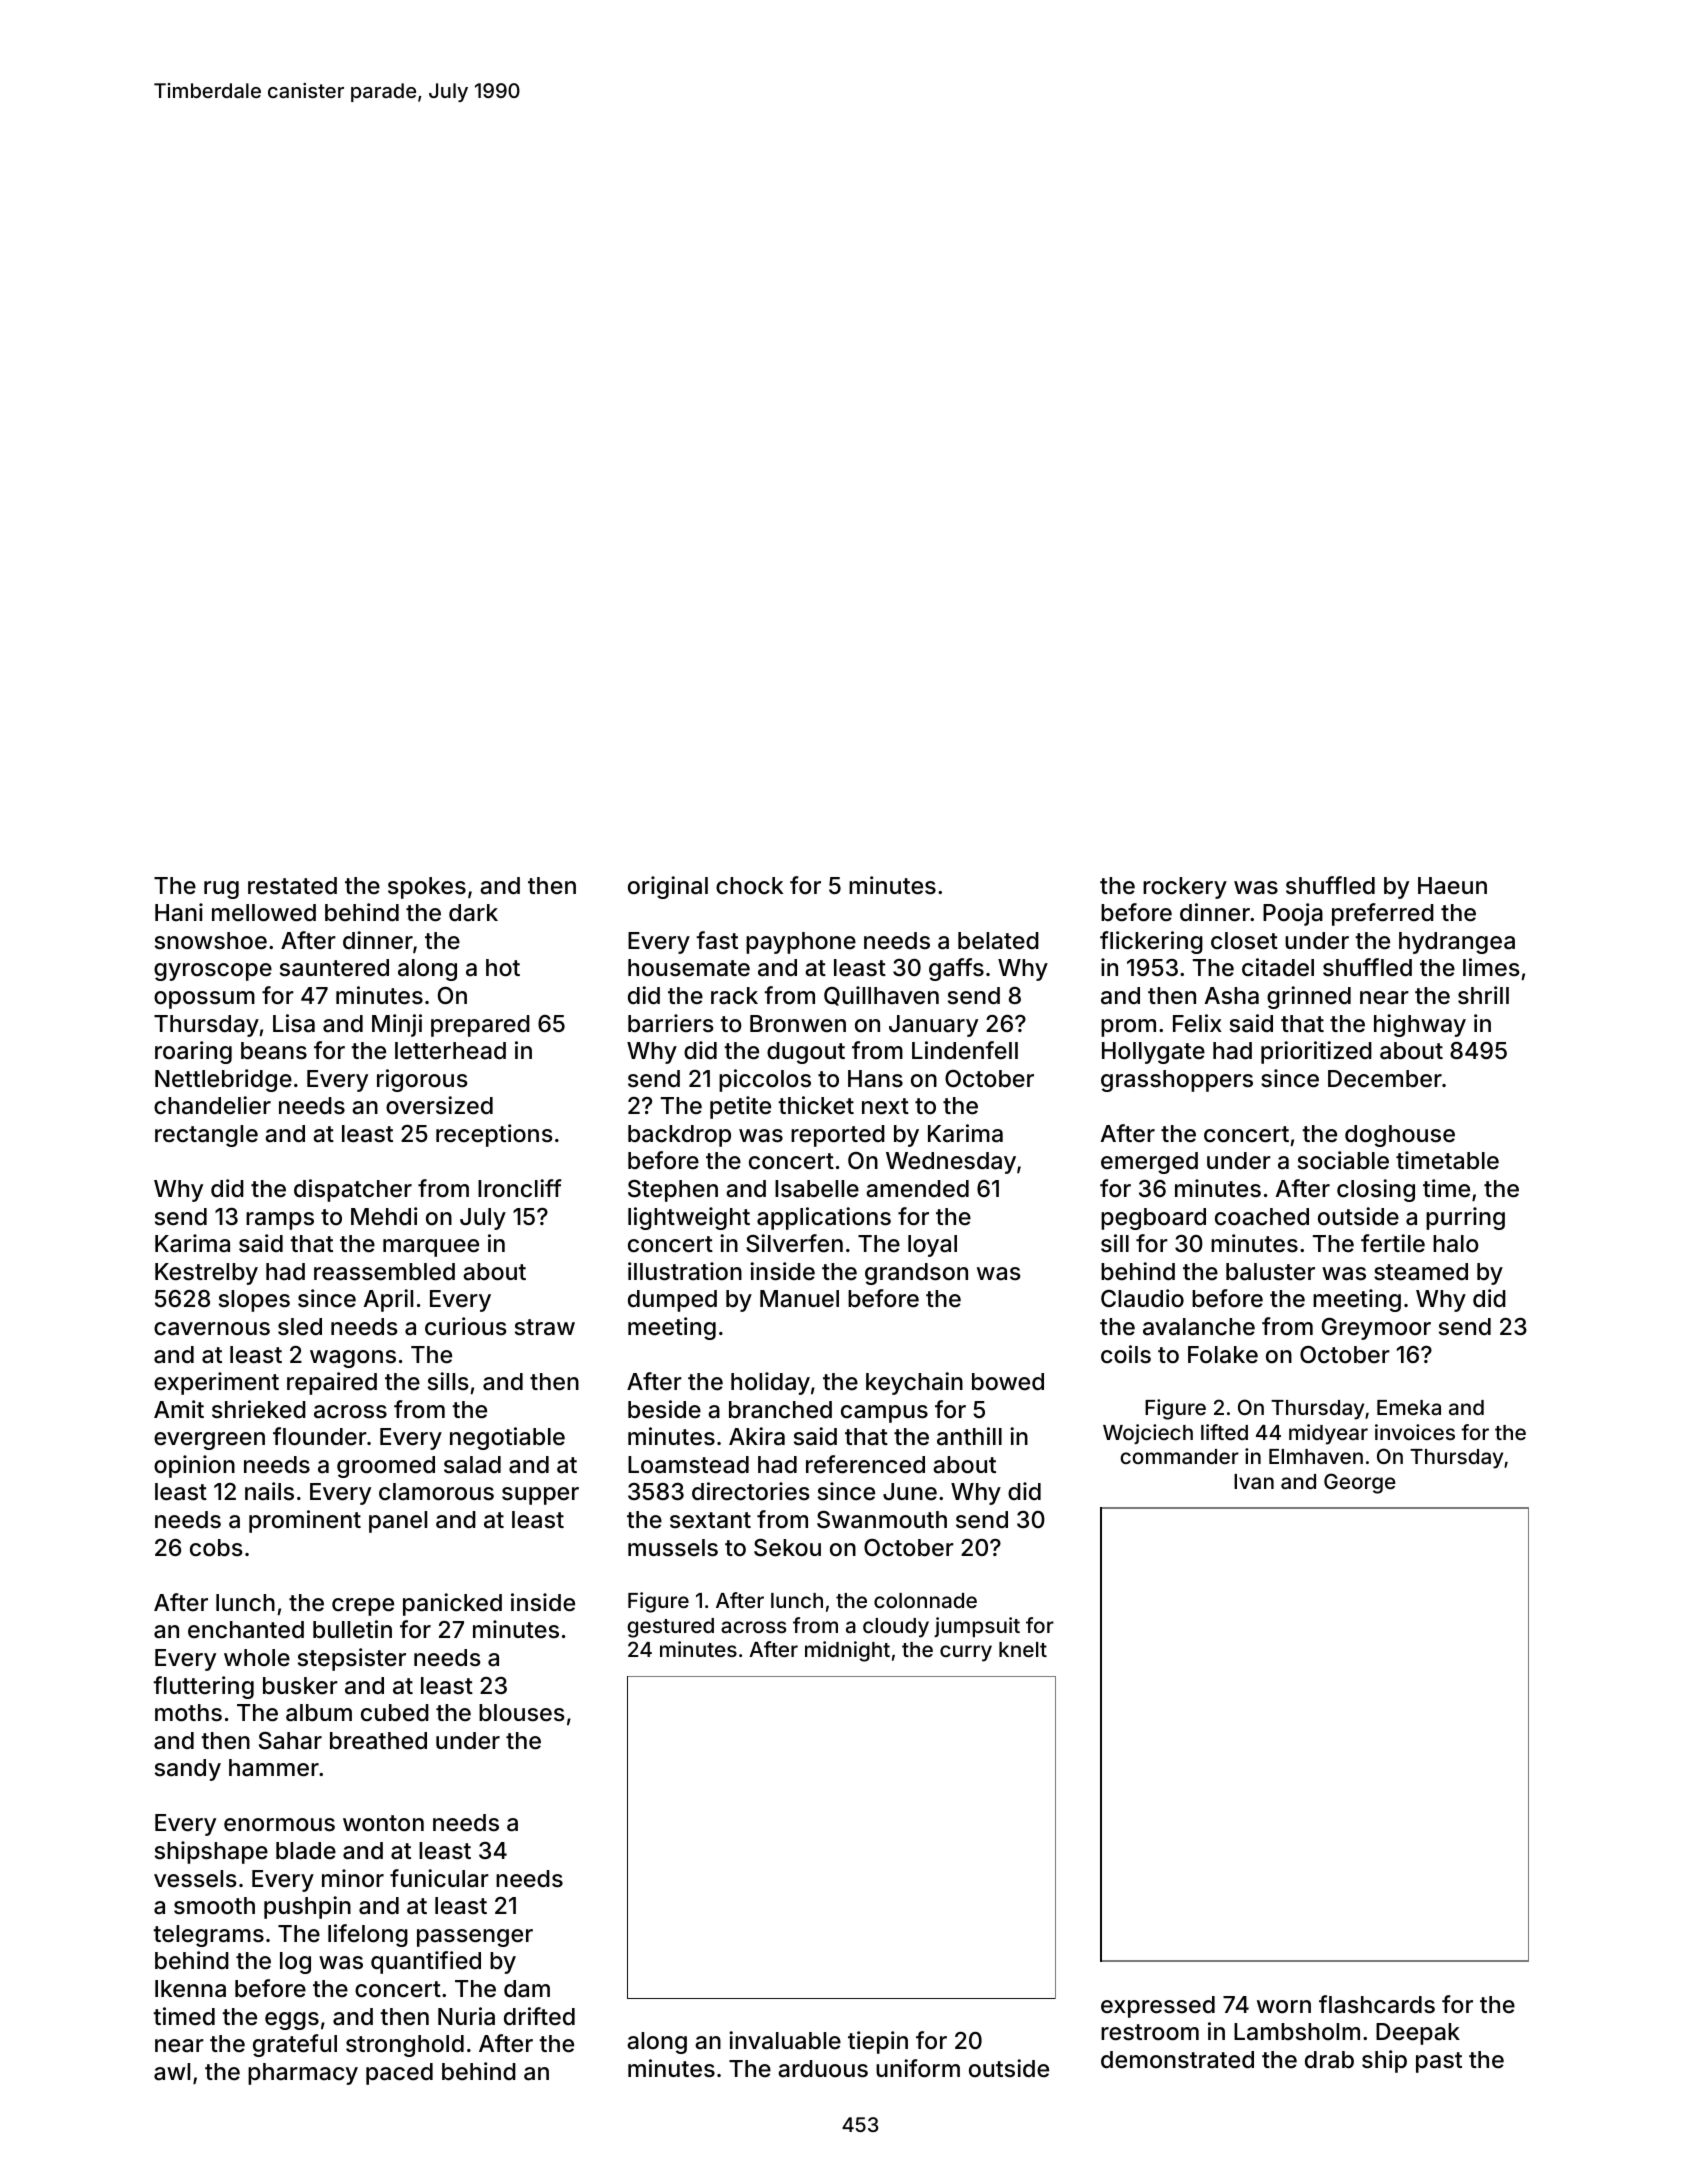 This document has height=2178, width=1683. I want to click on Wednesday, so click(951, 1163).
